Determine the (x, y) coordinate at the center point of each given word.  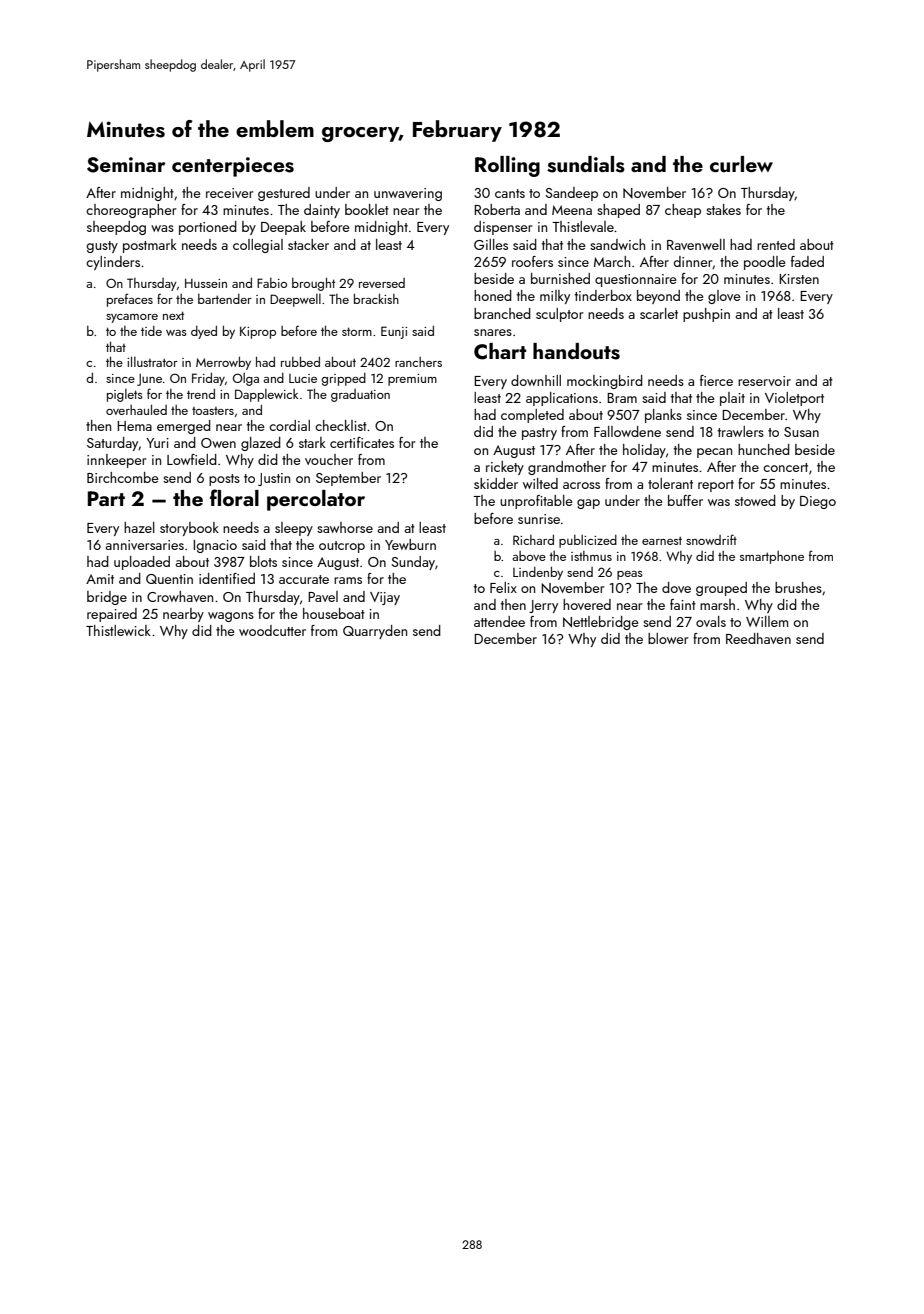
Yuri (157, 443)
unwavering (408, 194)
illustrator (152, 361)
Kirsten (799, 279)
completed (532, 416)
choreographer (131, 211)
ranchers (418, 362)
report (716, 486)
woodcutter (272, 630)
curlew (741, 164)
